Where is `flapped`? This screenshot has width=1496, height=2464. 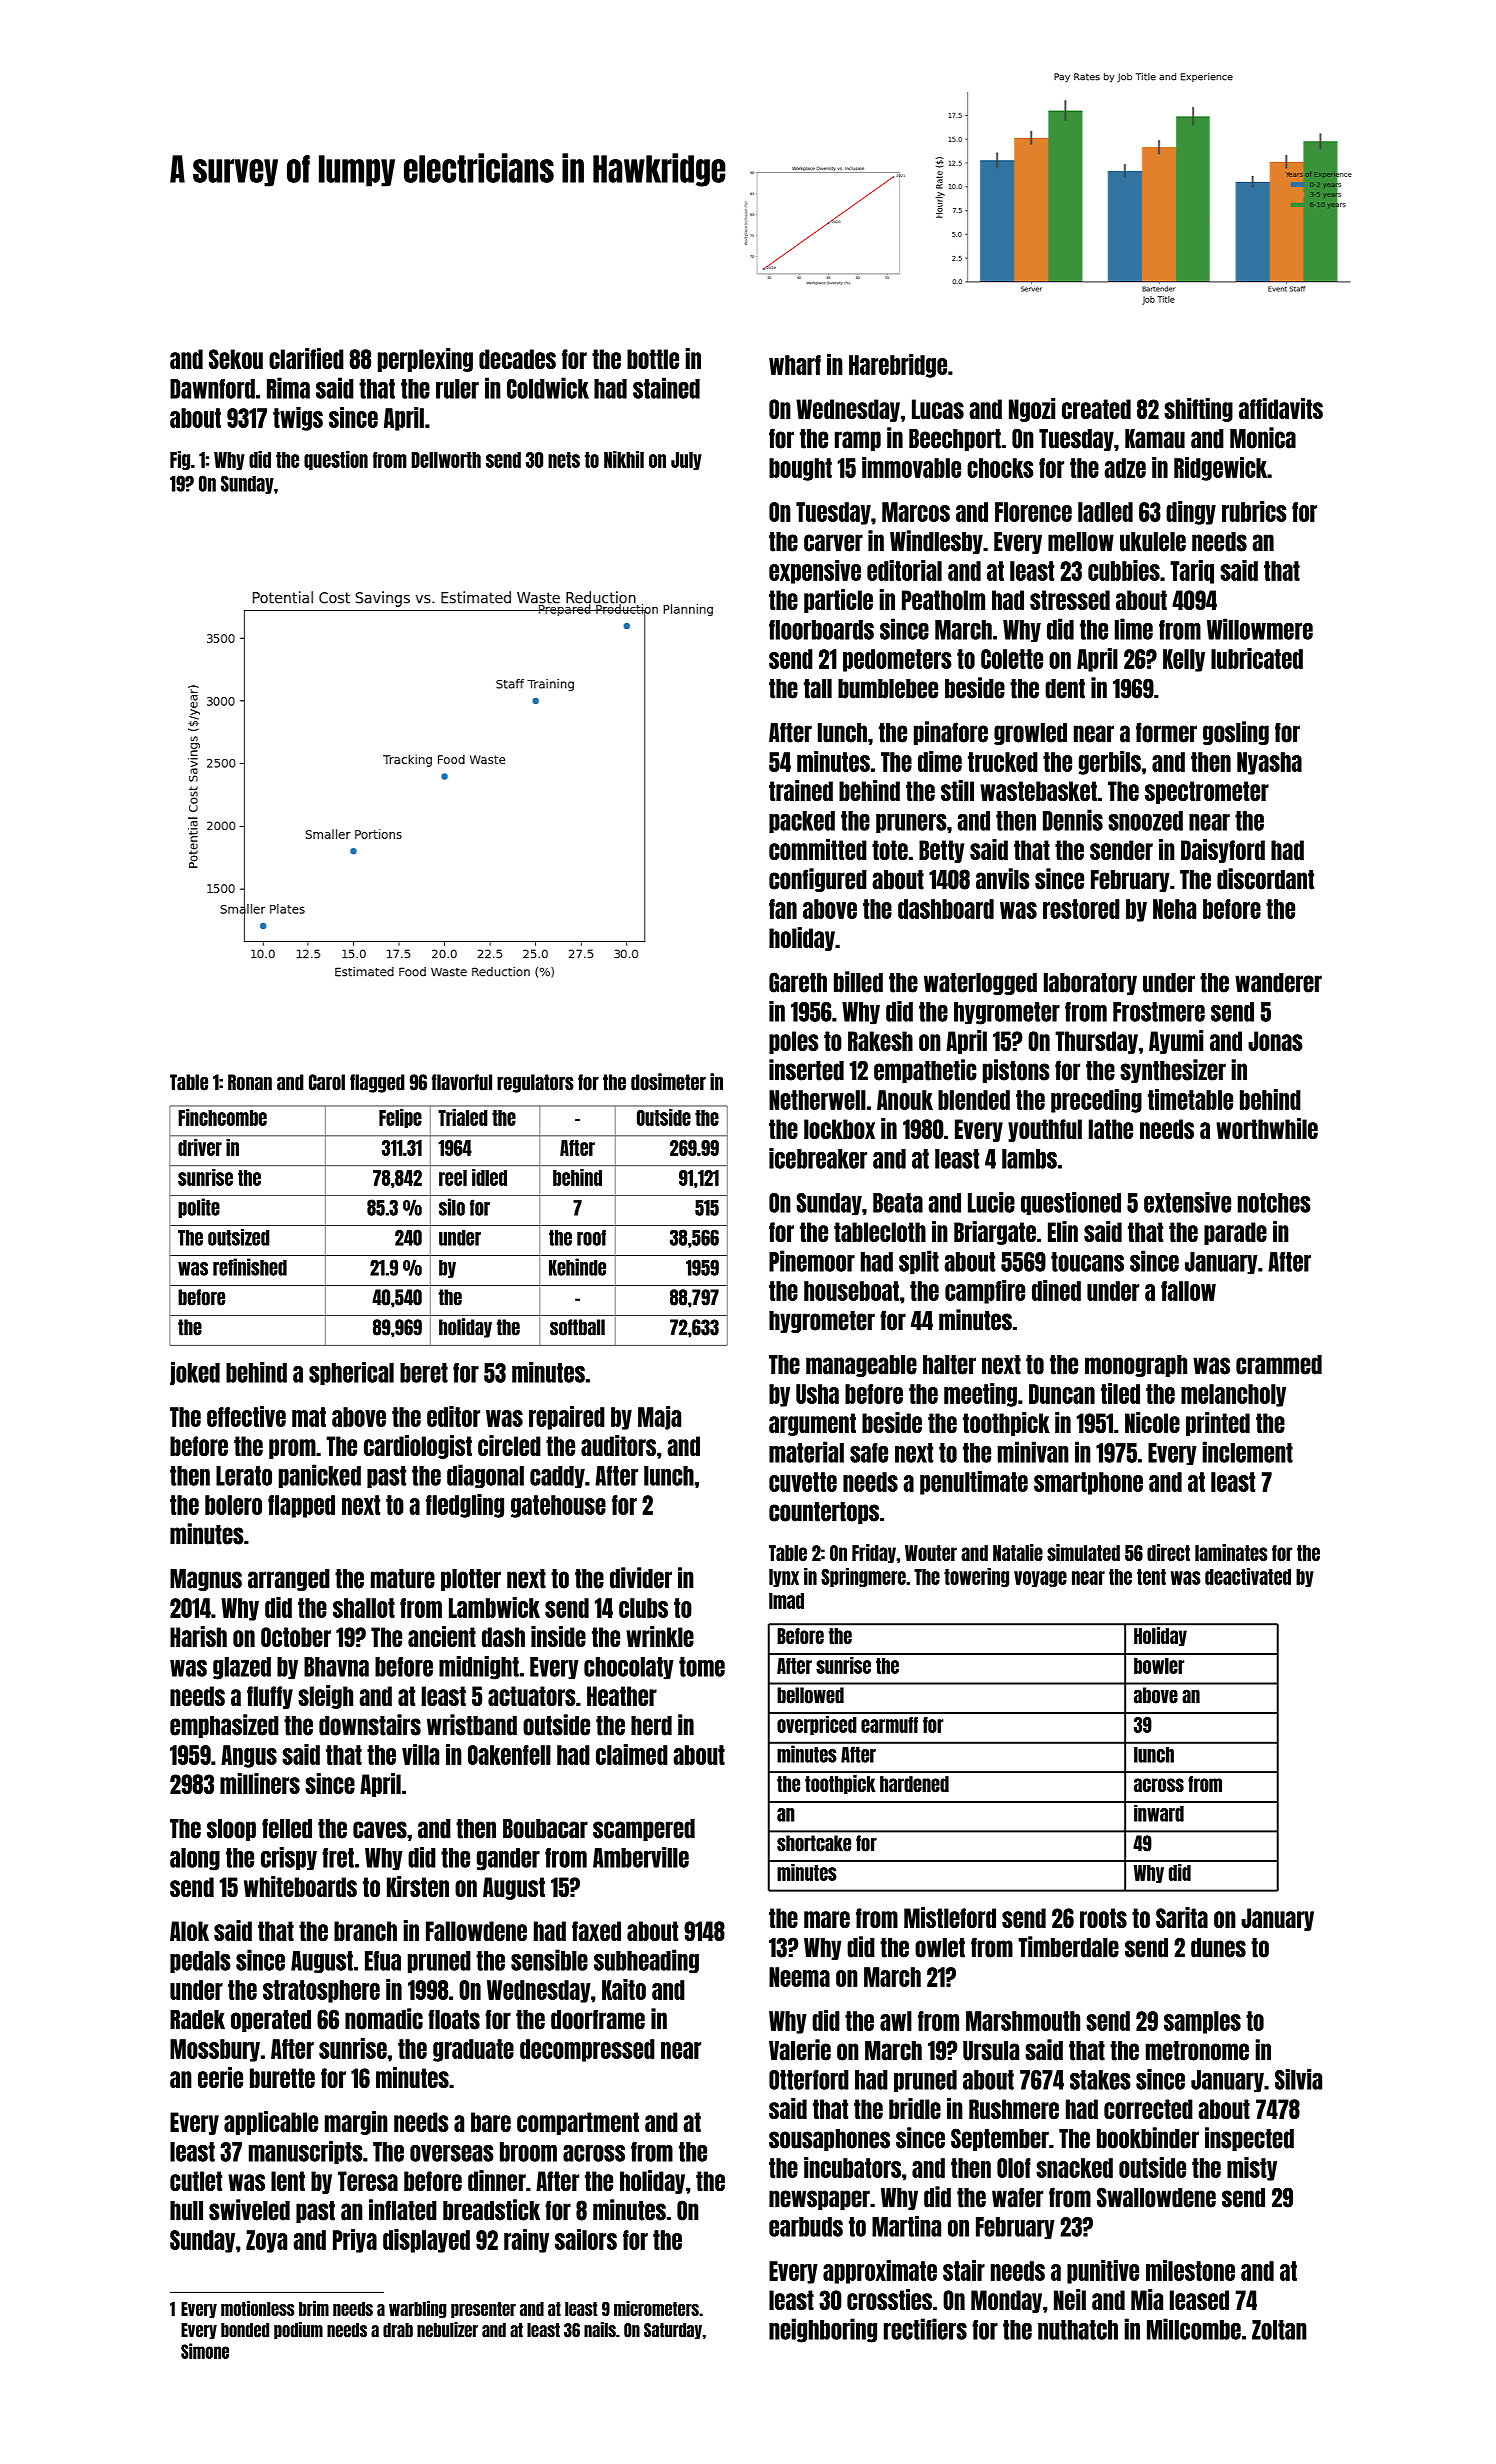
flapped is located at coordinates (301, 1506).
